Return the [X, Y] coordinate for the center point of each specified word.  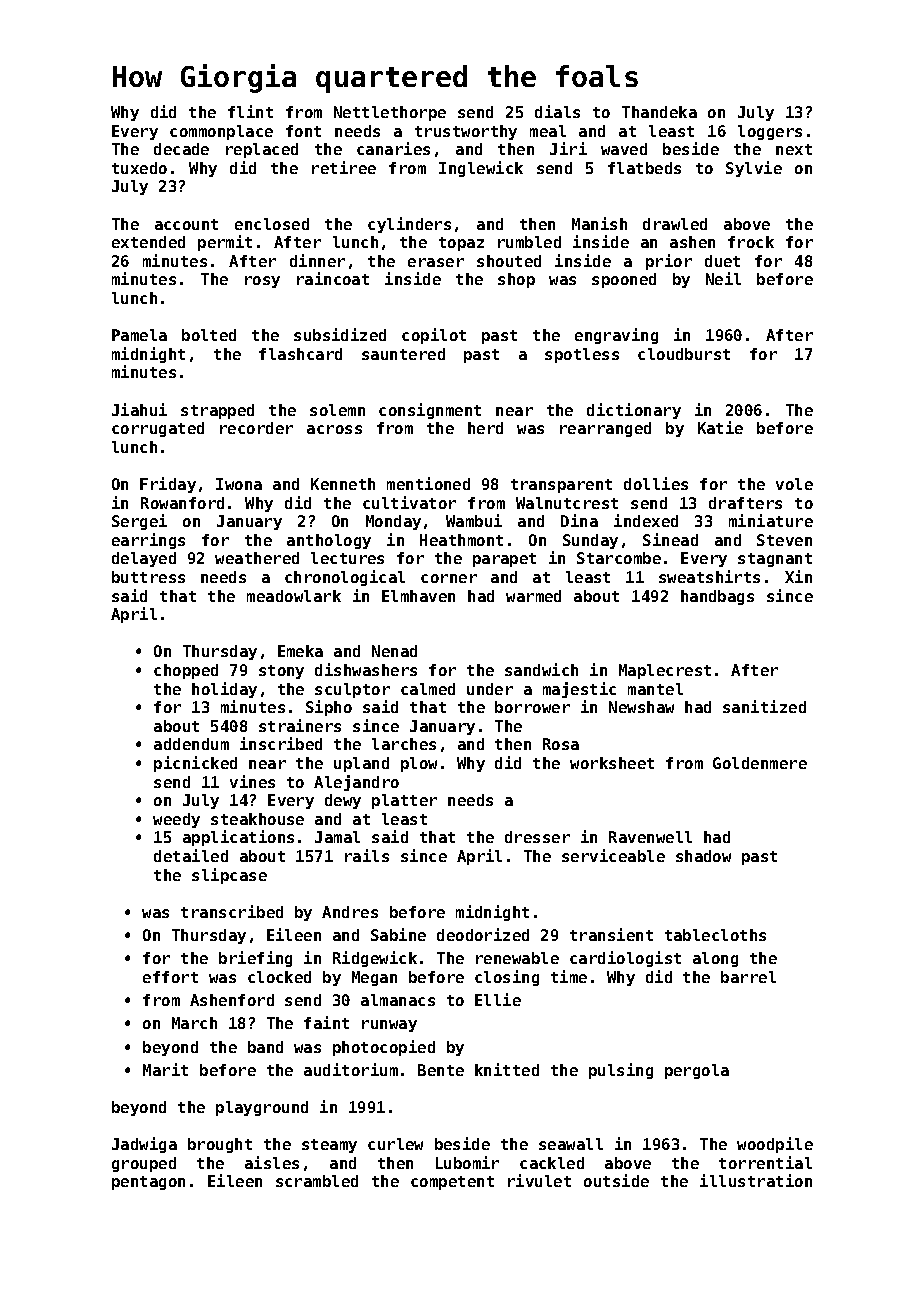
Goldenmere [760, 763]
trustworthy [466, 132]
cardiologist [625, 959]
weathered [257, 558]
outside [616, 1180]
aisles [272, 1162]
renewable [517, 958]
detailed [191, 855]
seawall [571, 1144]
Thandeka [659, 112]
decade [181, 149]
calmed [428, 689]
